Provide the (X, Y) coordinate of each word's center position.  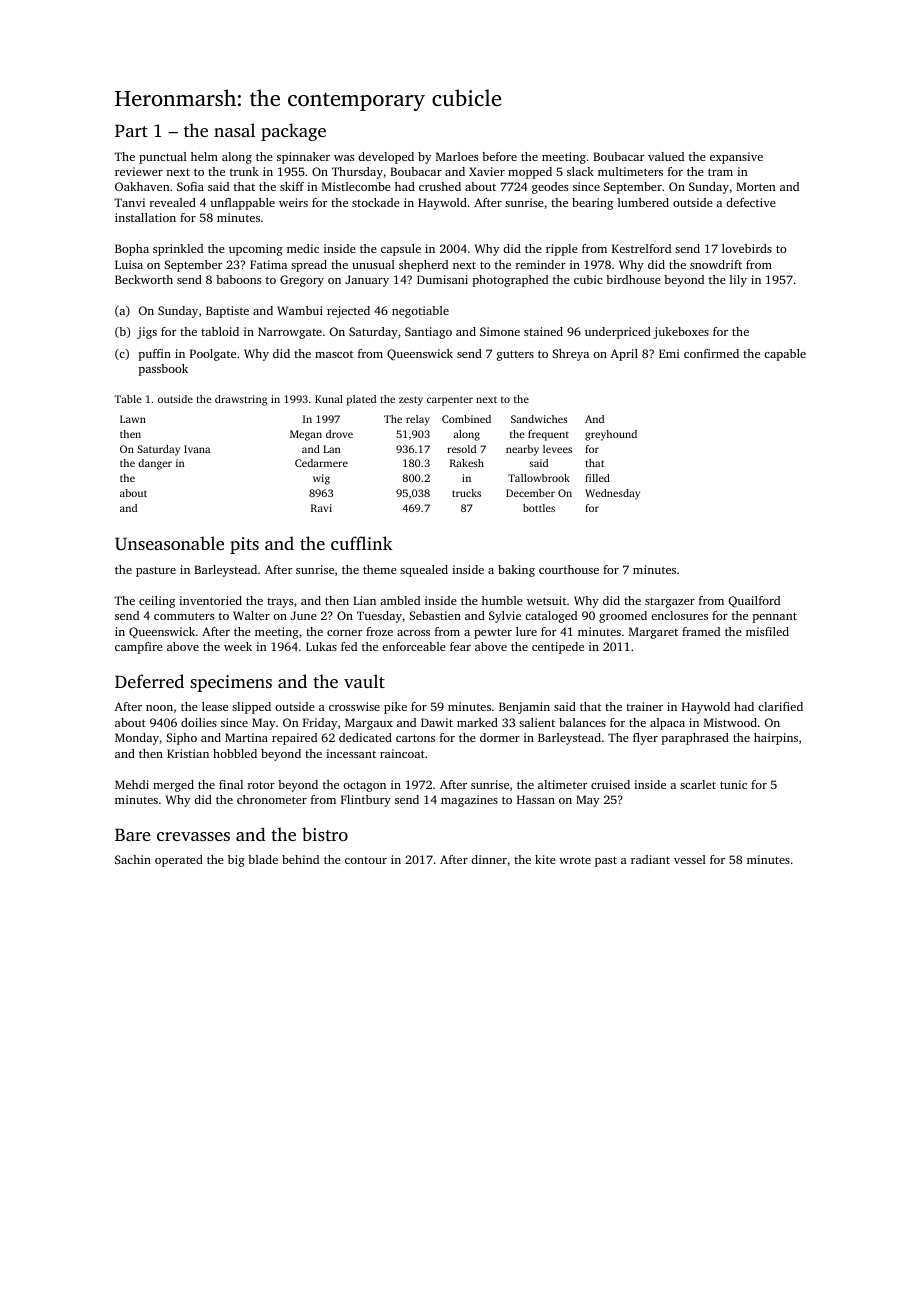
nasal (234, 130)
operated (179, 861)
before (499, 156)
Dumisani (442, 279)
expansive (736, 158)
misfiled (767, 631)
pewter (493, 633)
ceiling (157, 602)
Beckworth (144, 279)
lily (738, 281)
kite (545, 859)
